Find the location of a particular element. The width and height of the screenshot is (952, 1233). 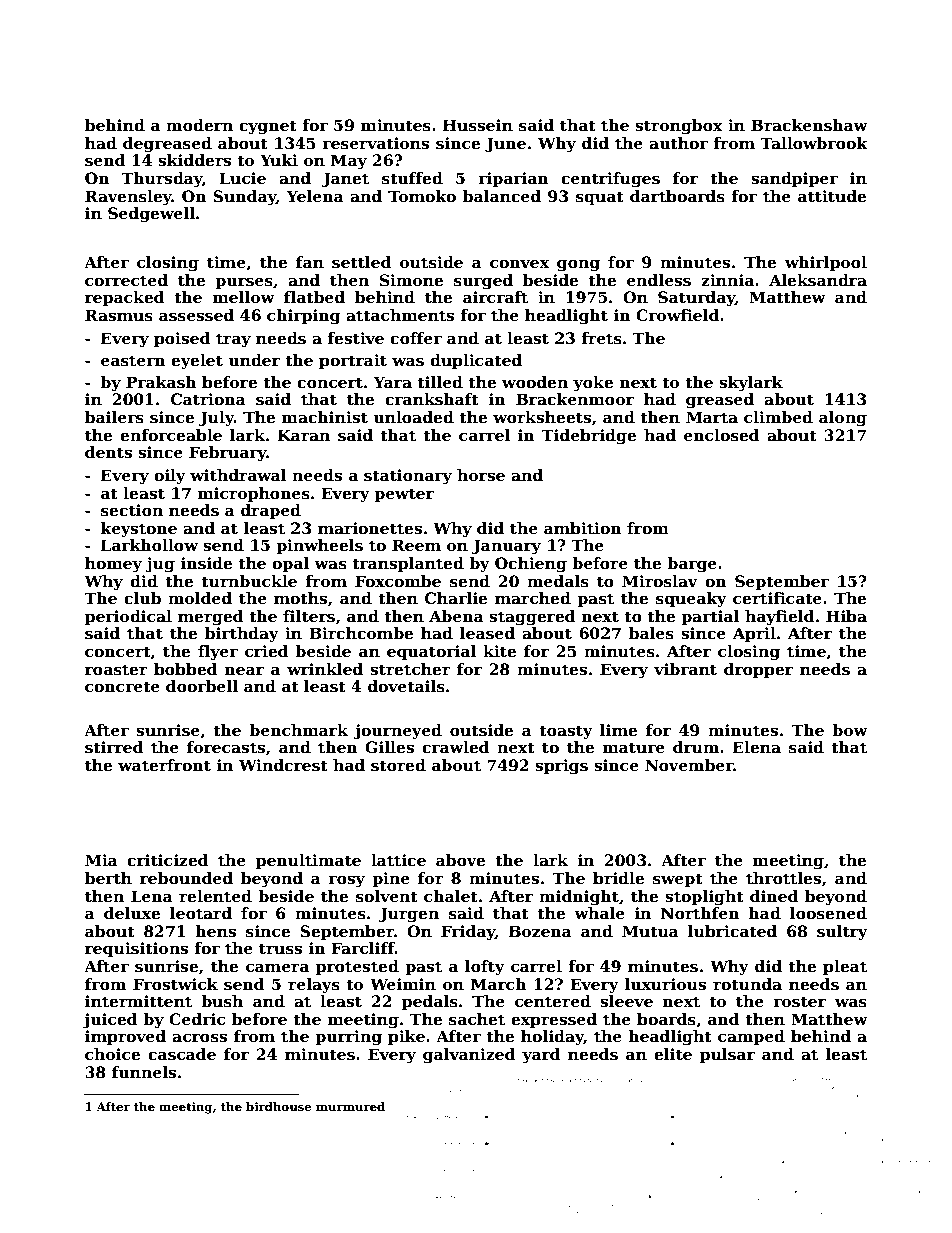

Hussein is located at coordinates (478, 125).
